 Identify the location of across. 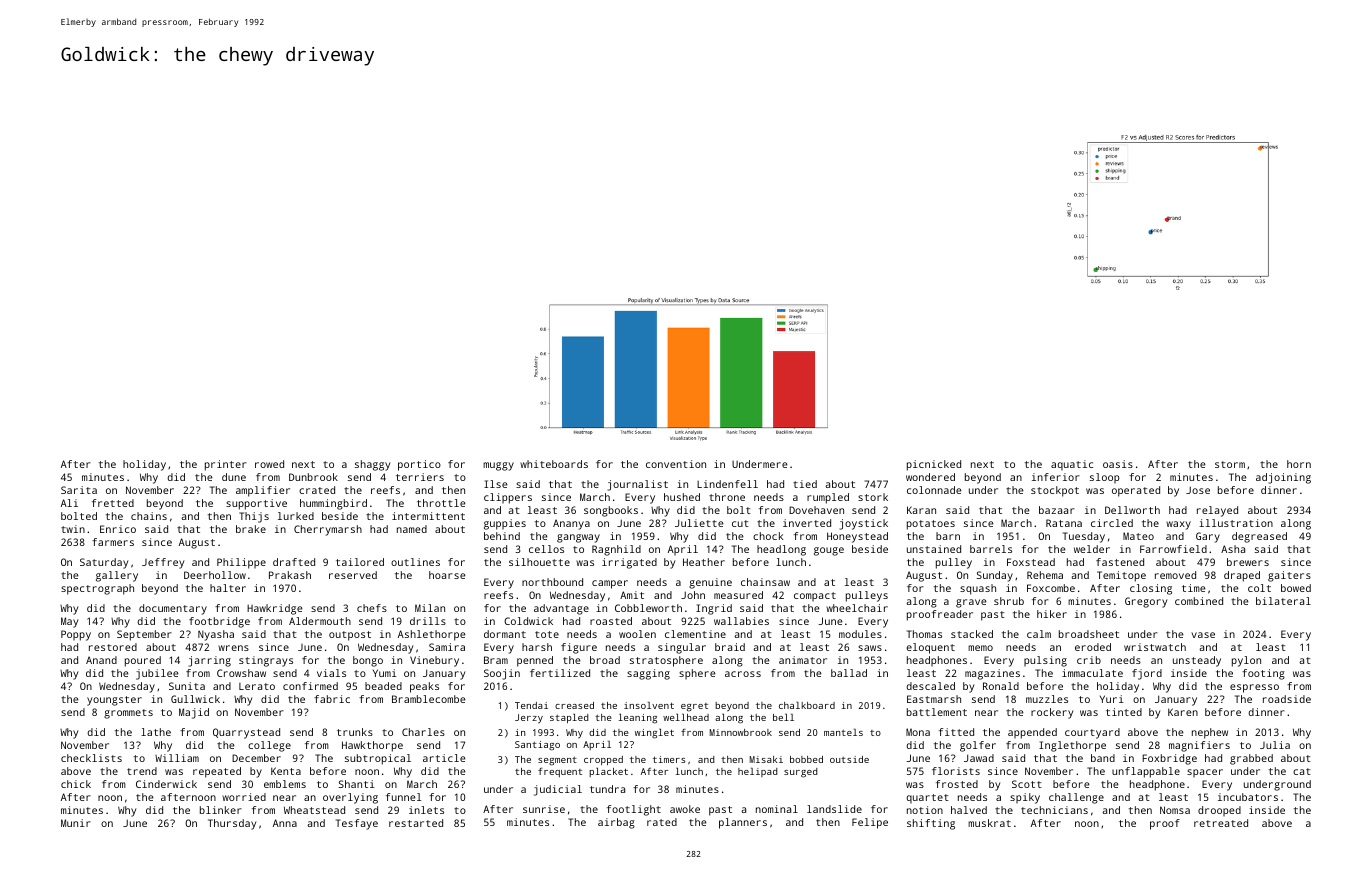
(743, 674).
